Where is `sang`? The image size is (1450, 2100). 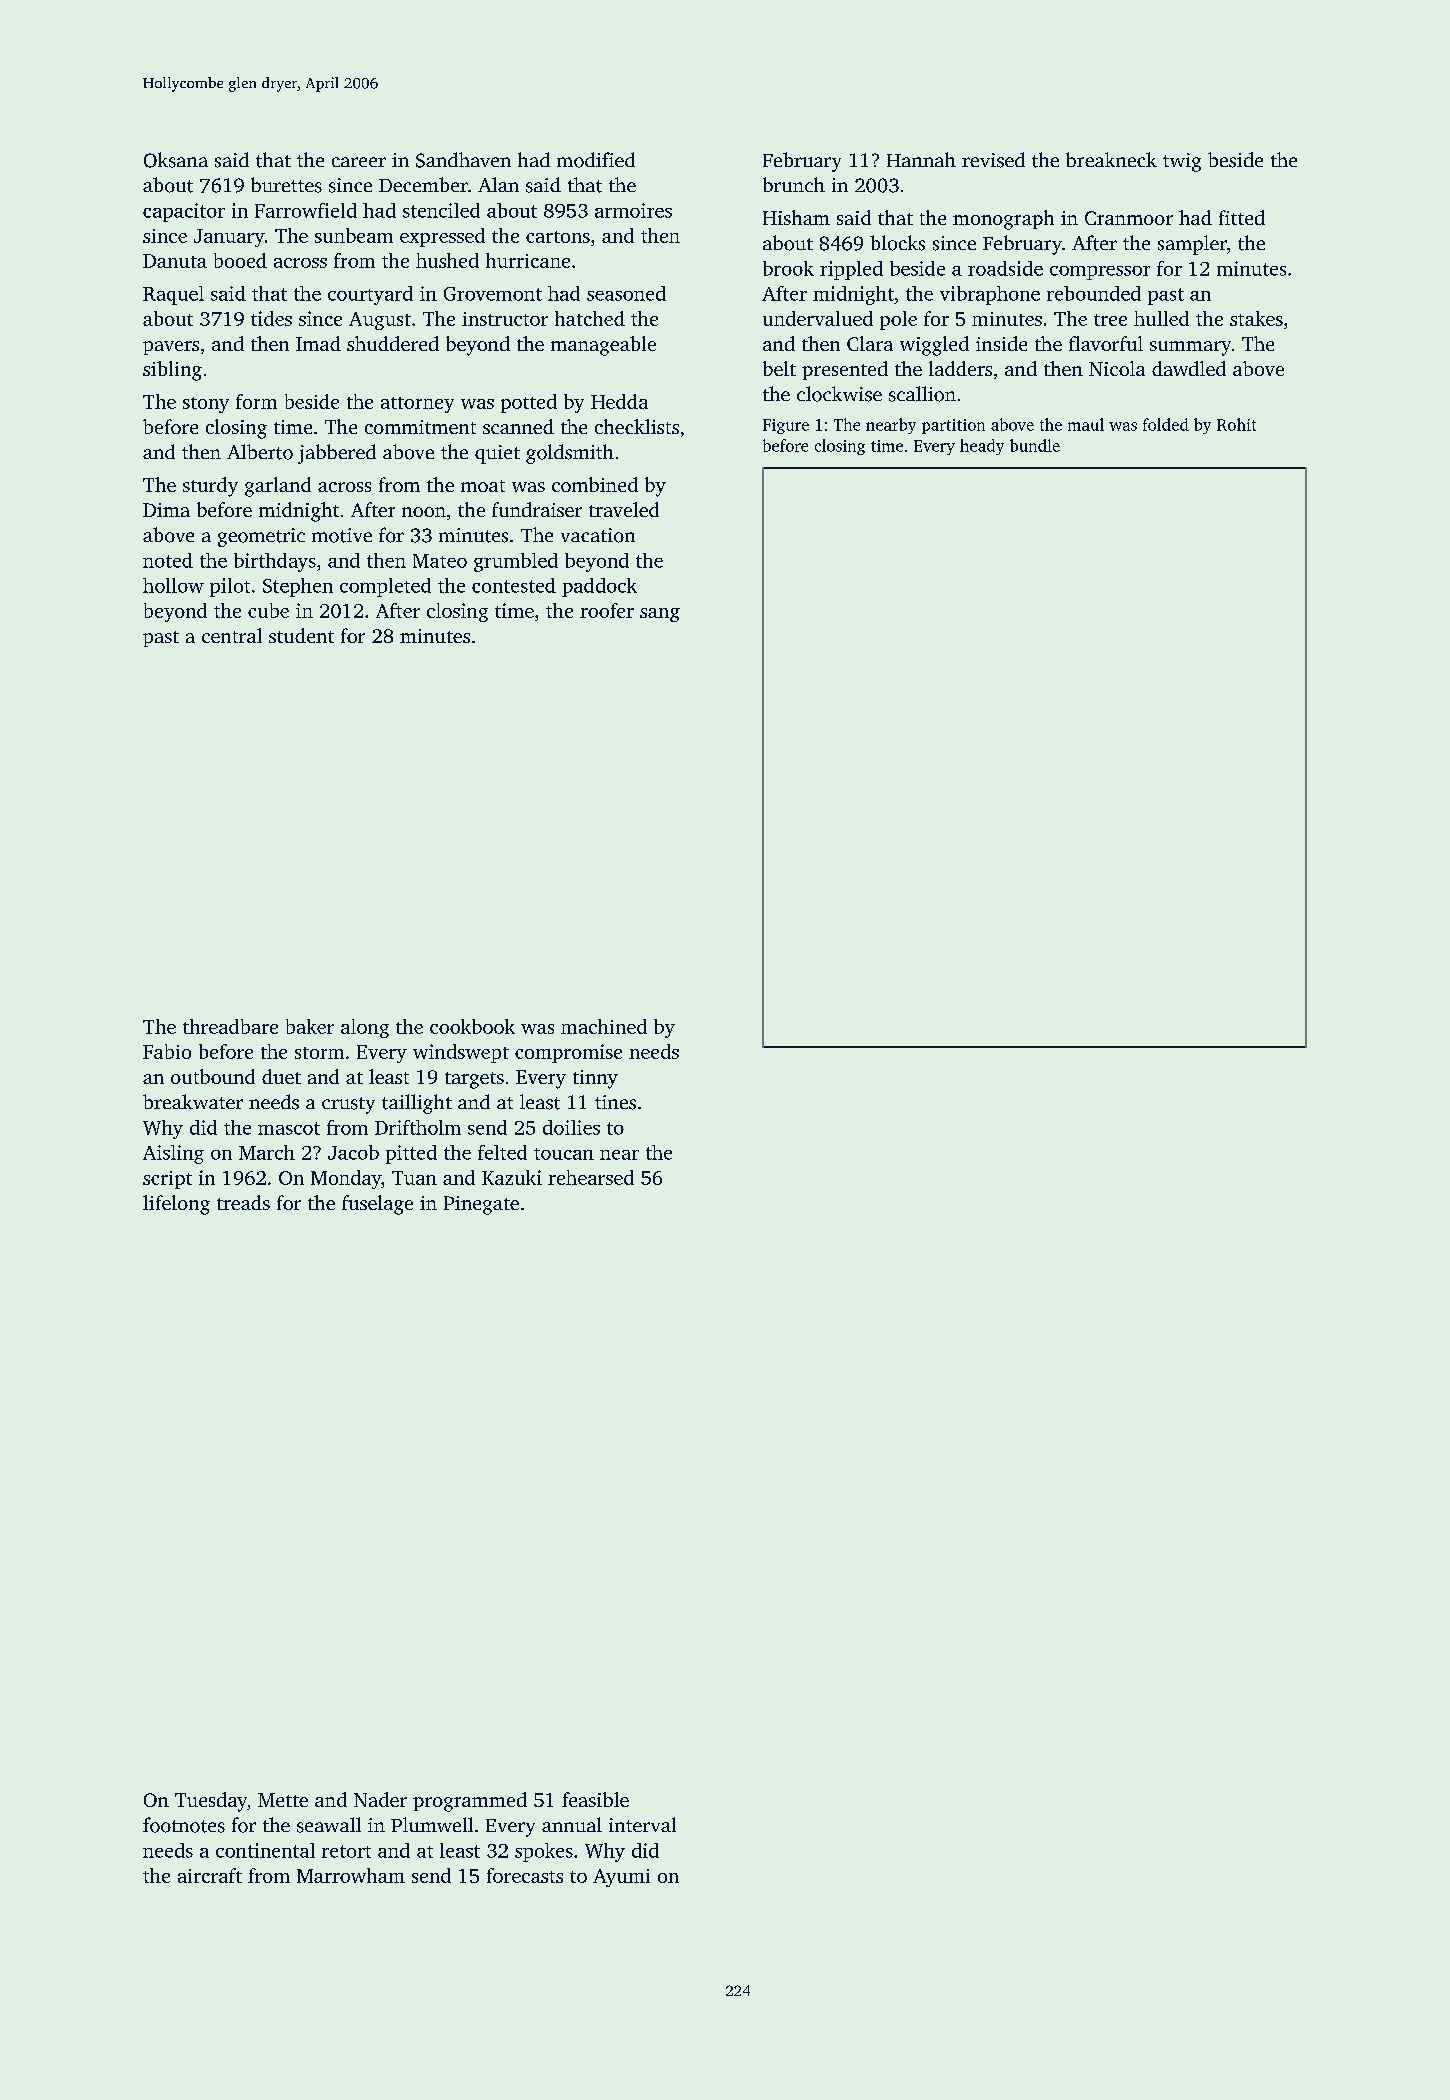 sang is located at coordinates (660, 615).
